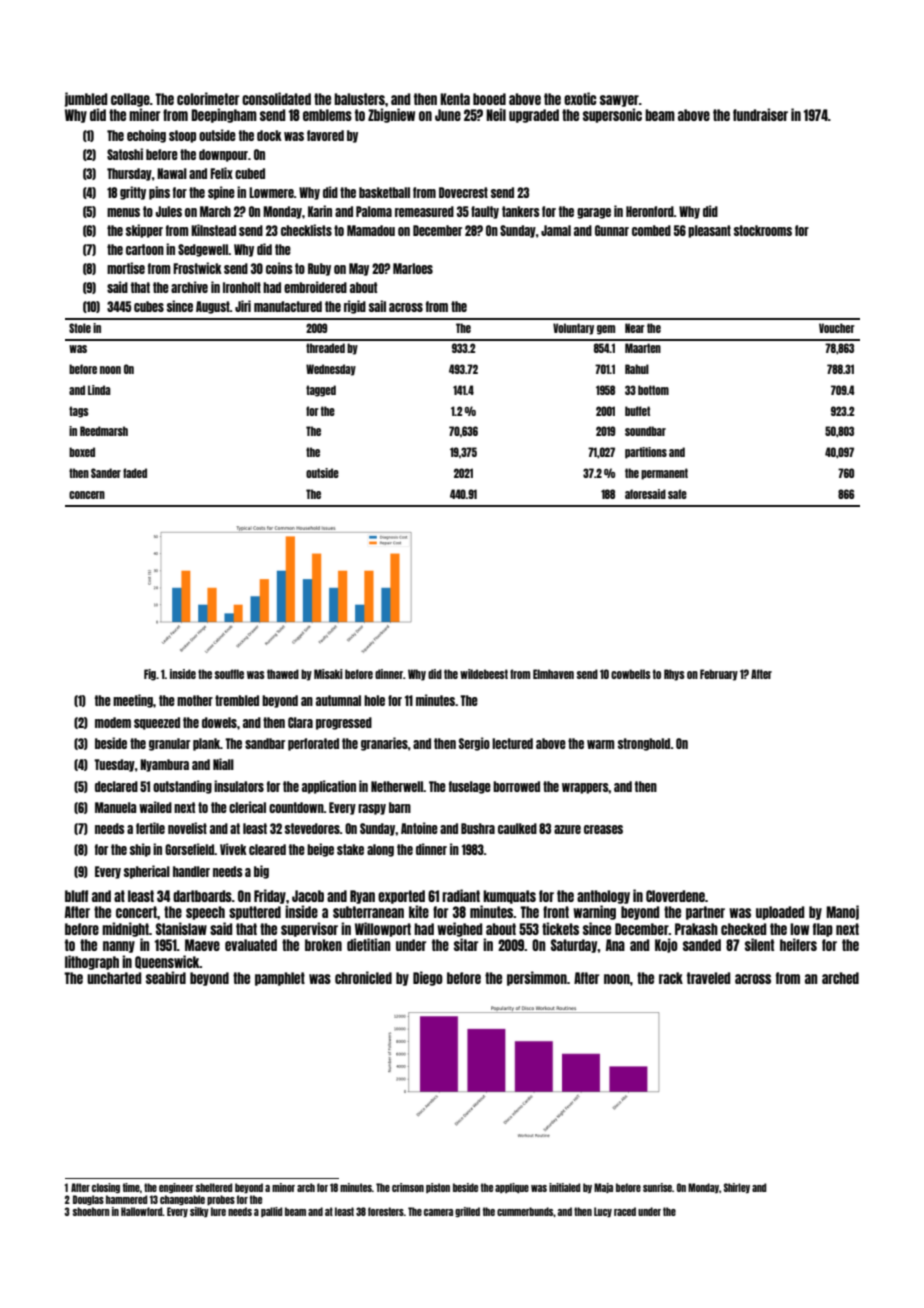 The height and width of the page is (1308, 924). Describe the element at coordinates (657, 1187) in the page. I see `sunrise` at that location.
